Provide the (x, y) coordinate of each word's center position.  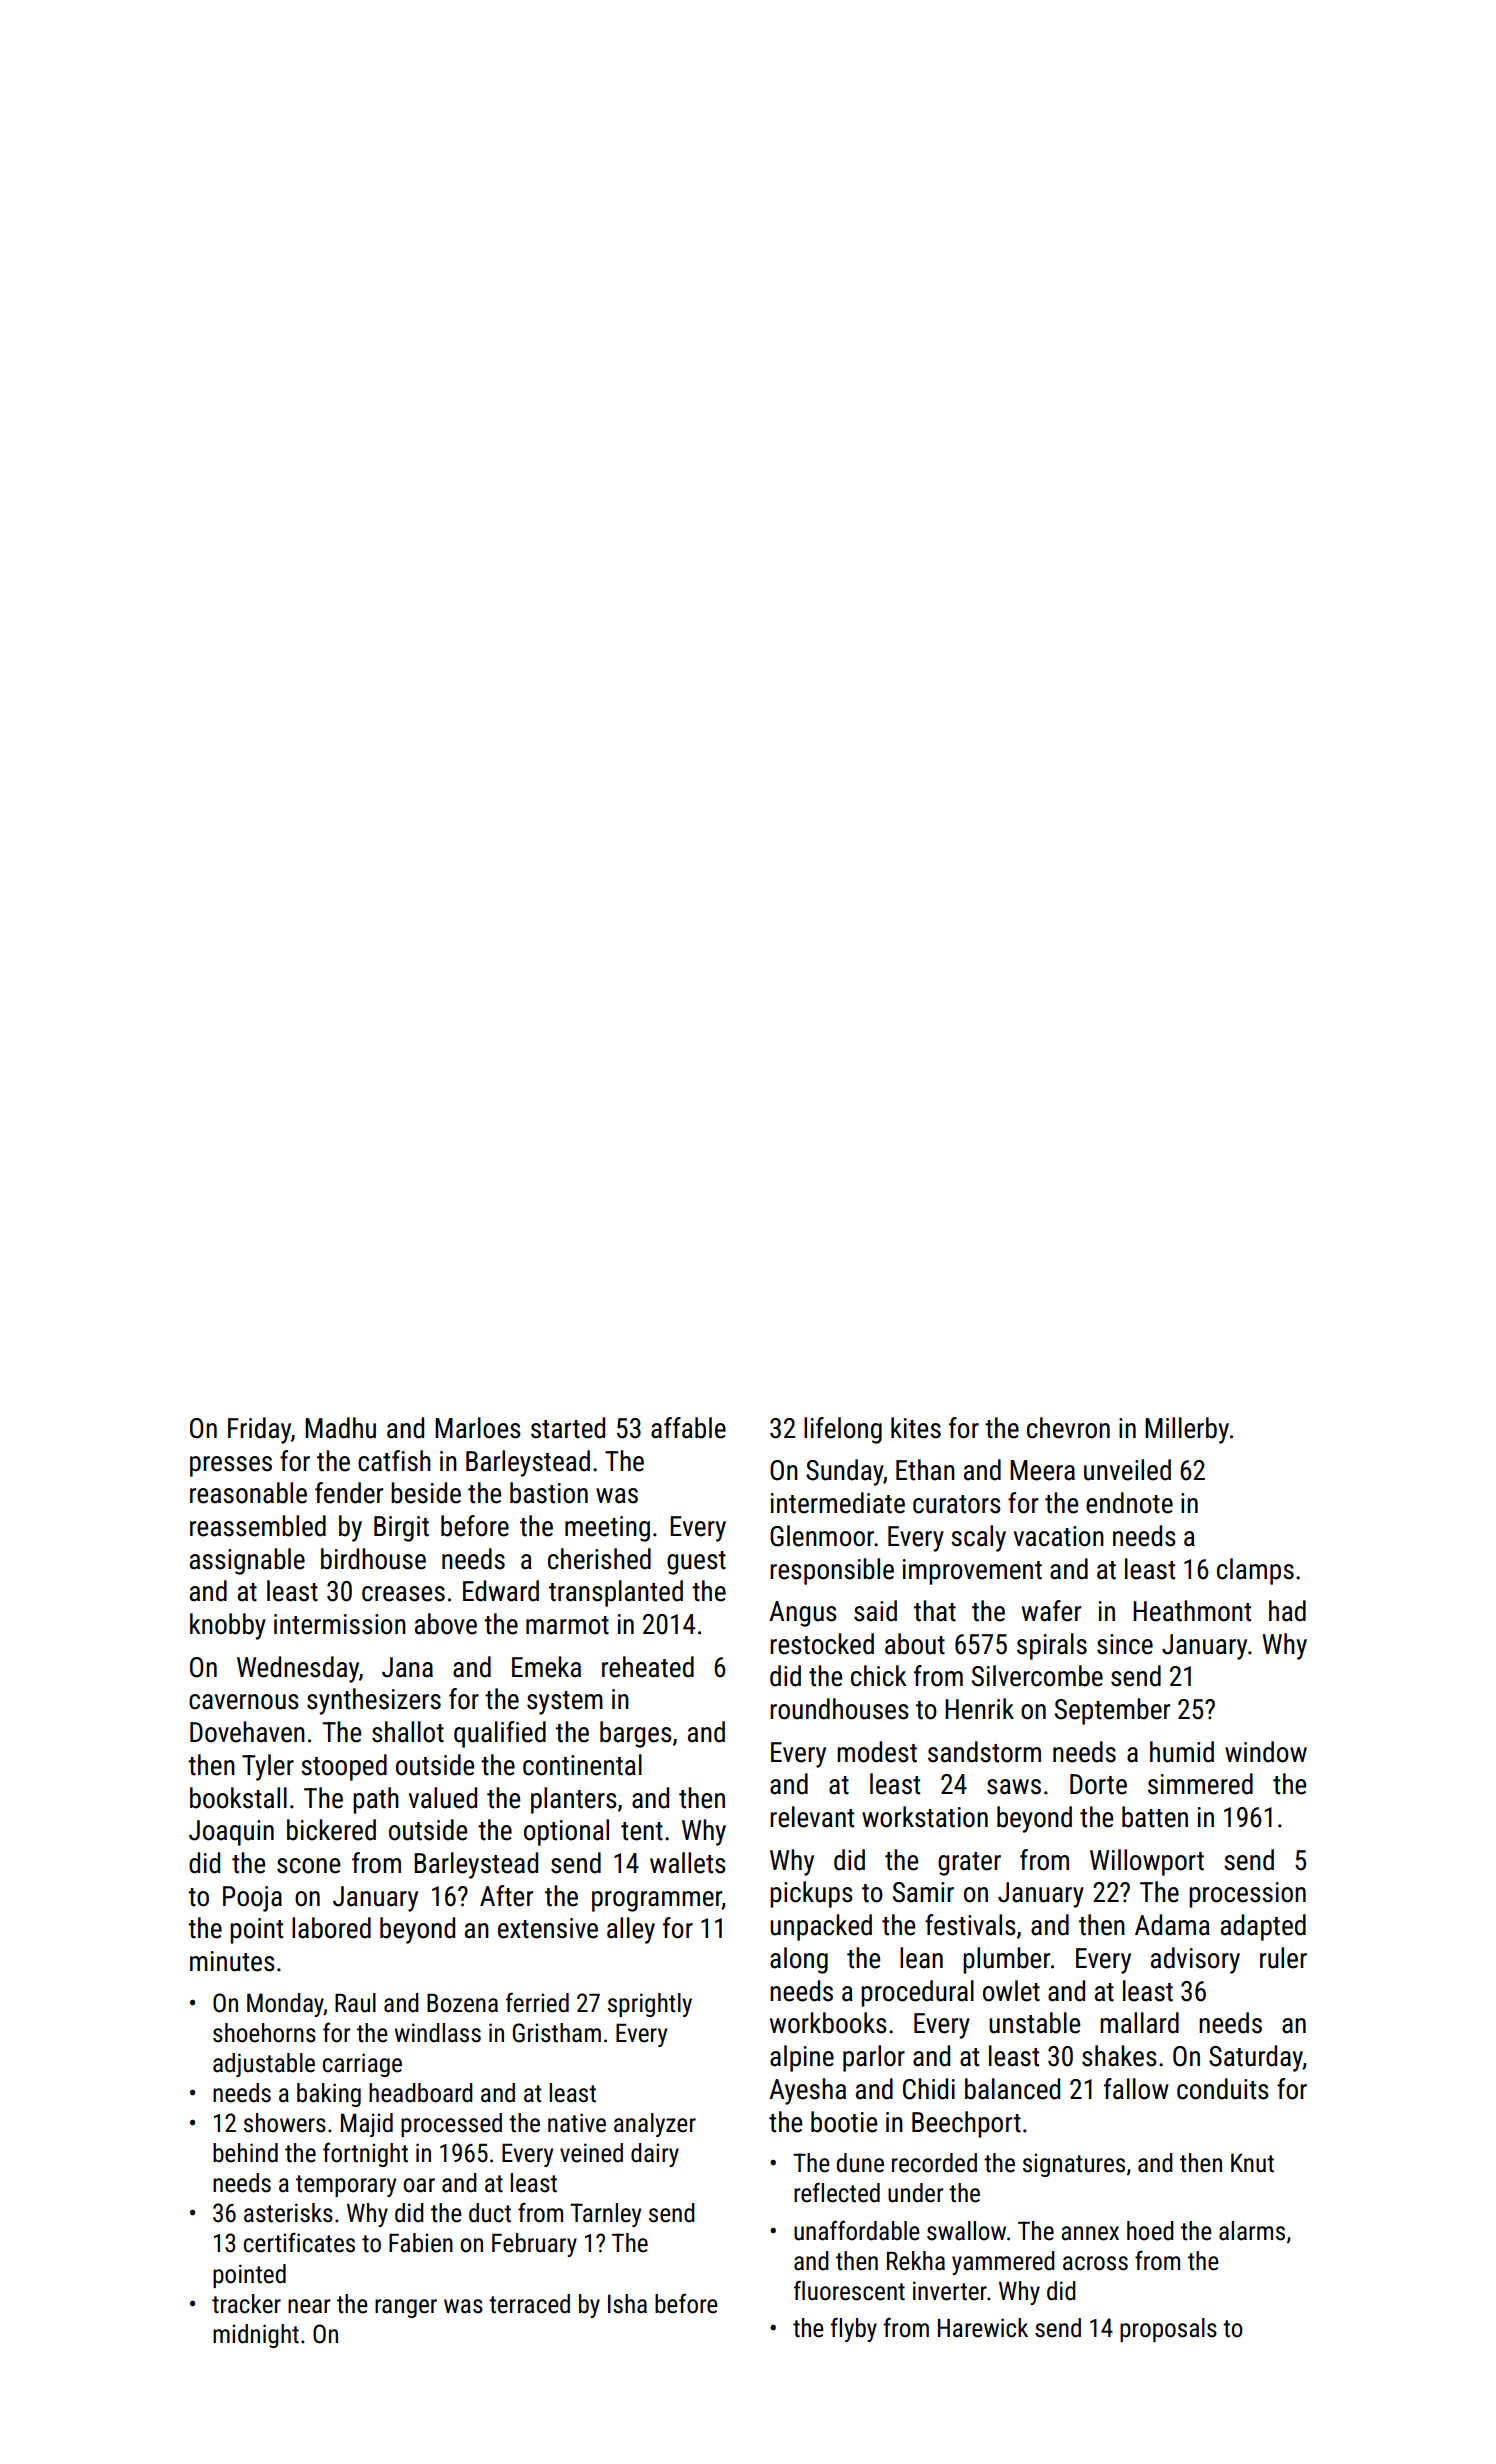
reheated (648, 1667)
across (1095, 2263)
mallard (1139, 2023)
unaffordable (857, 2231)
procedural (917, 1993)
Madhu (340, 1428)
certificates (299, 2243)
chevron (1068, 1428)
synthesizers (374, 1701)
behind (245, 2153)
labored (331, 1928)
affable (688, 1428)
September (1112, 1711)
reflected (837, 2192)
